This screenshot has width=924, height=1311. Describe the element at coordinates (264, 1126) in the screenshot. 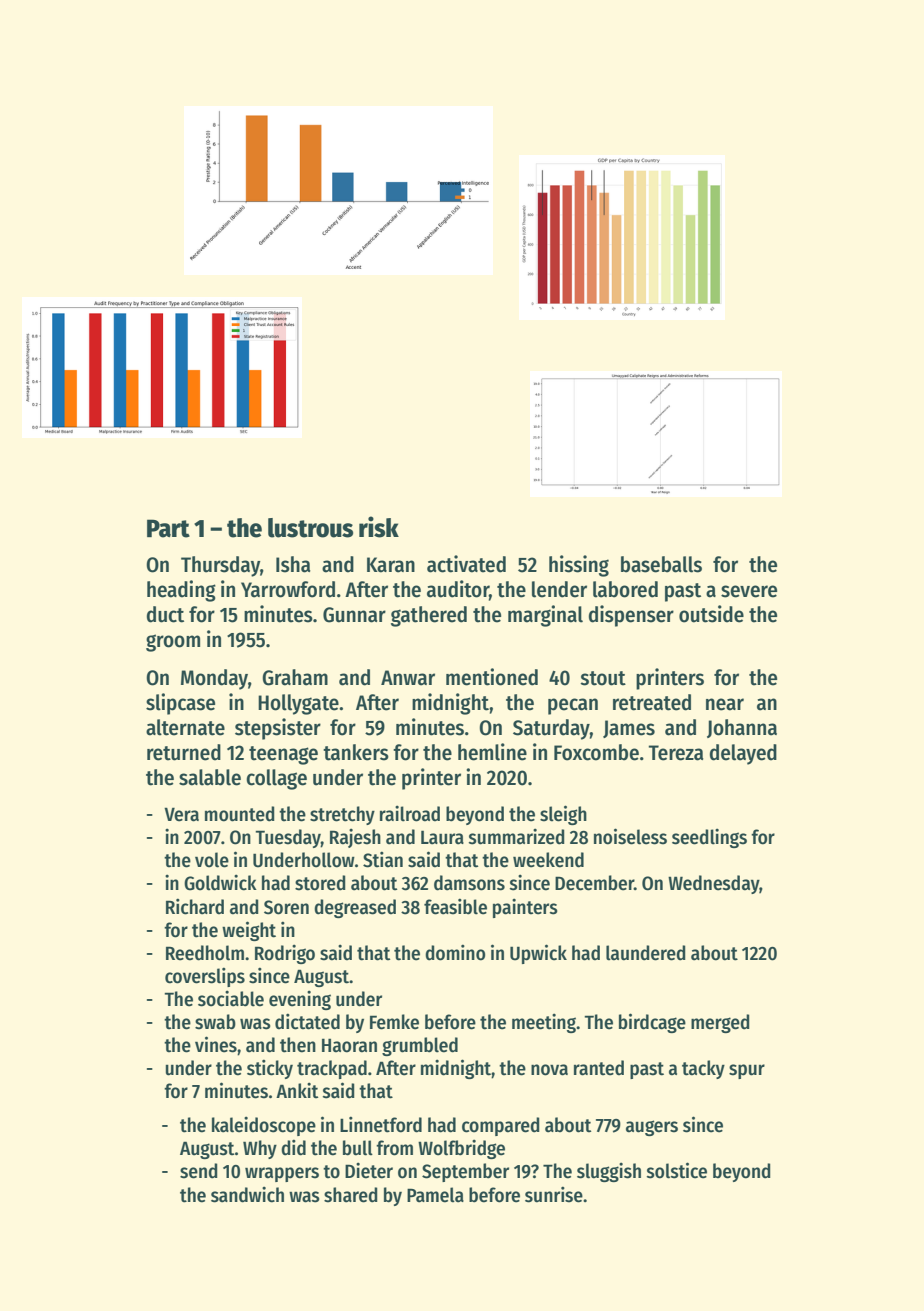

I see `kaleidoscope` at that location.
